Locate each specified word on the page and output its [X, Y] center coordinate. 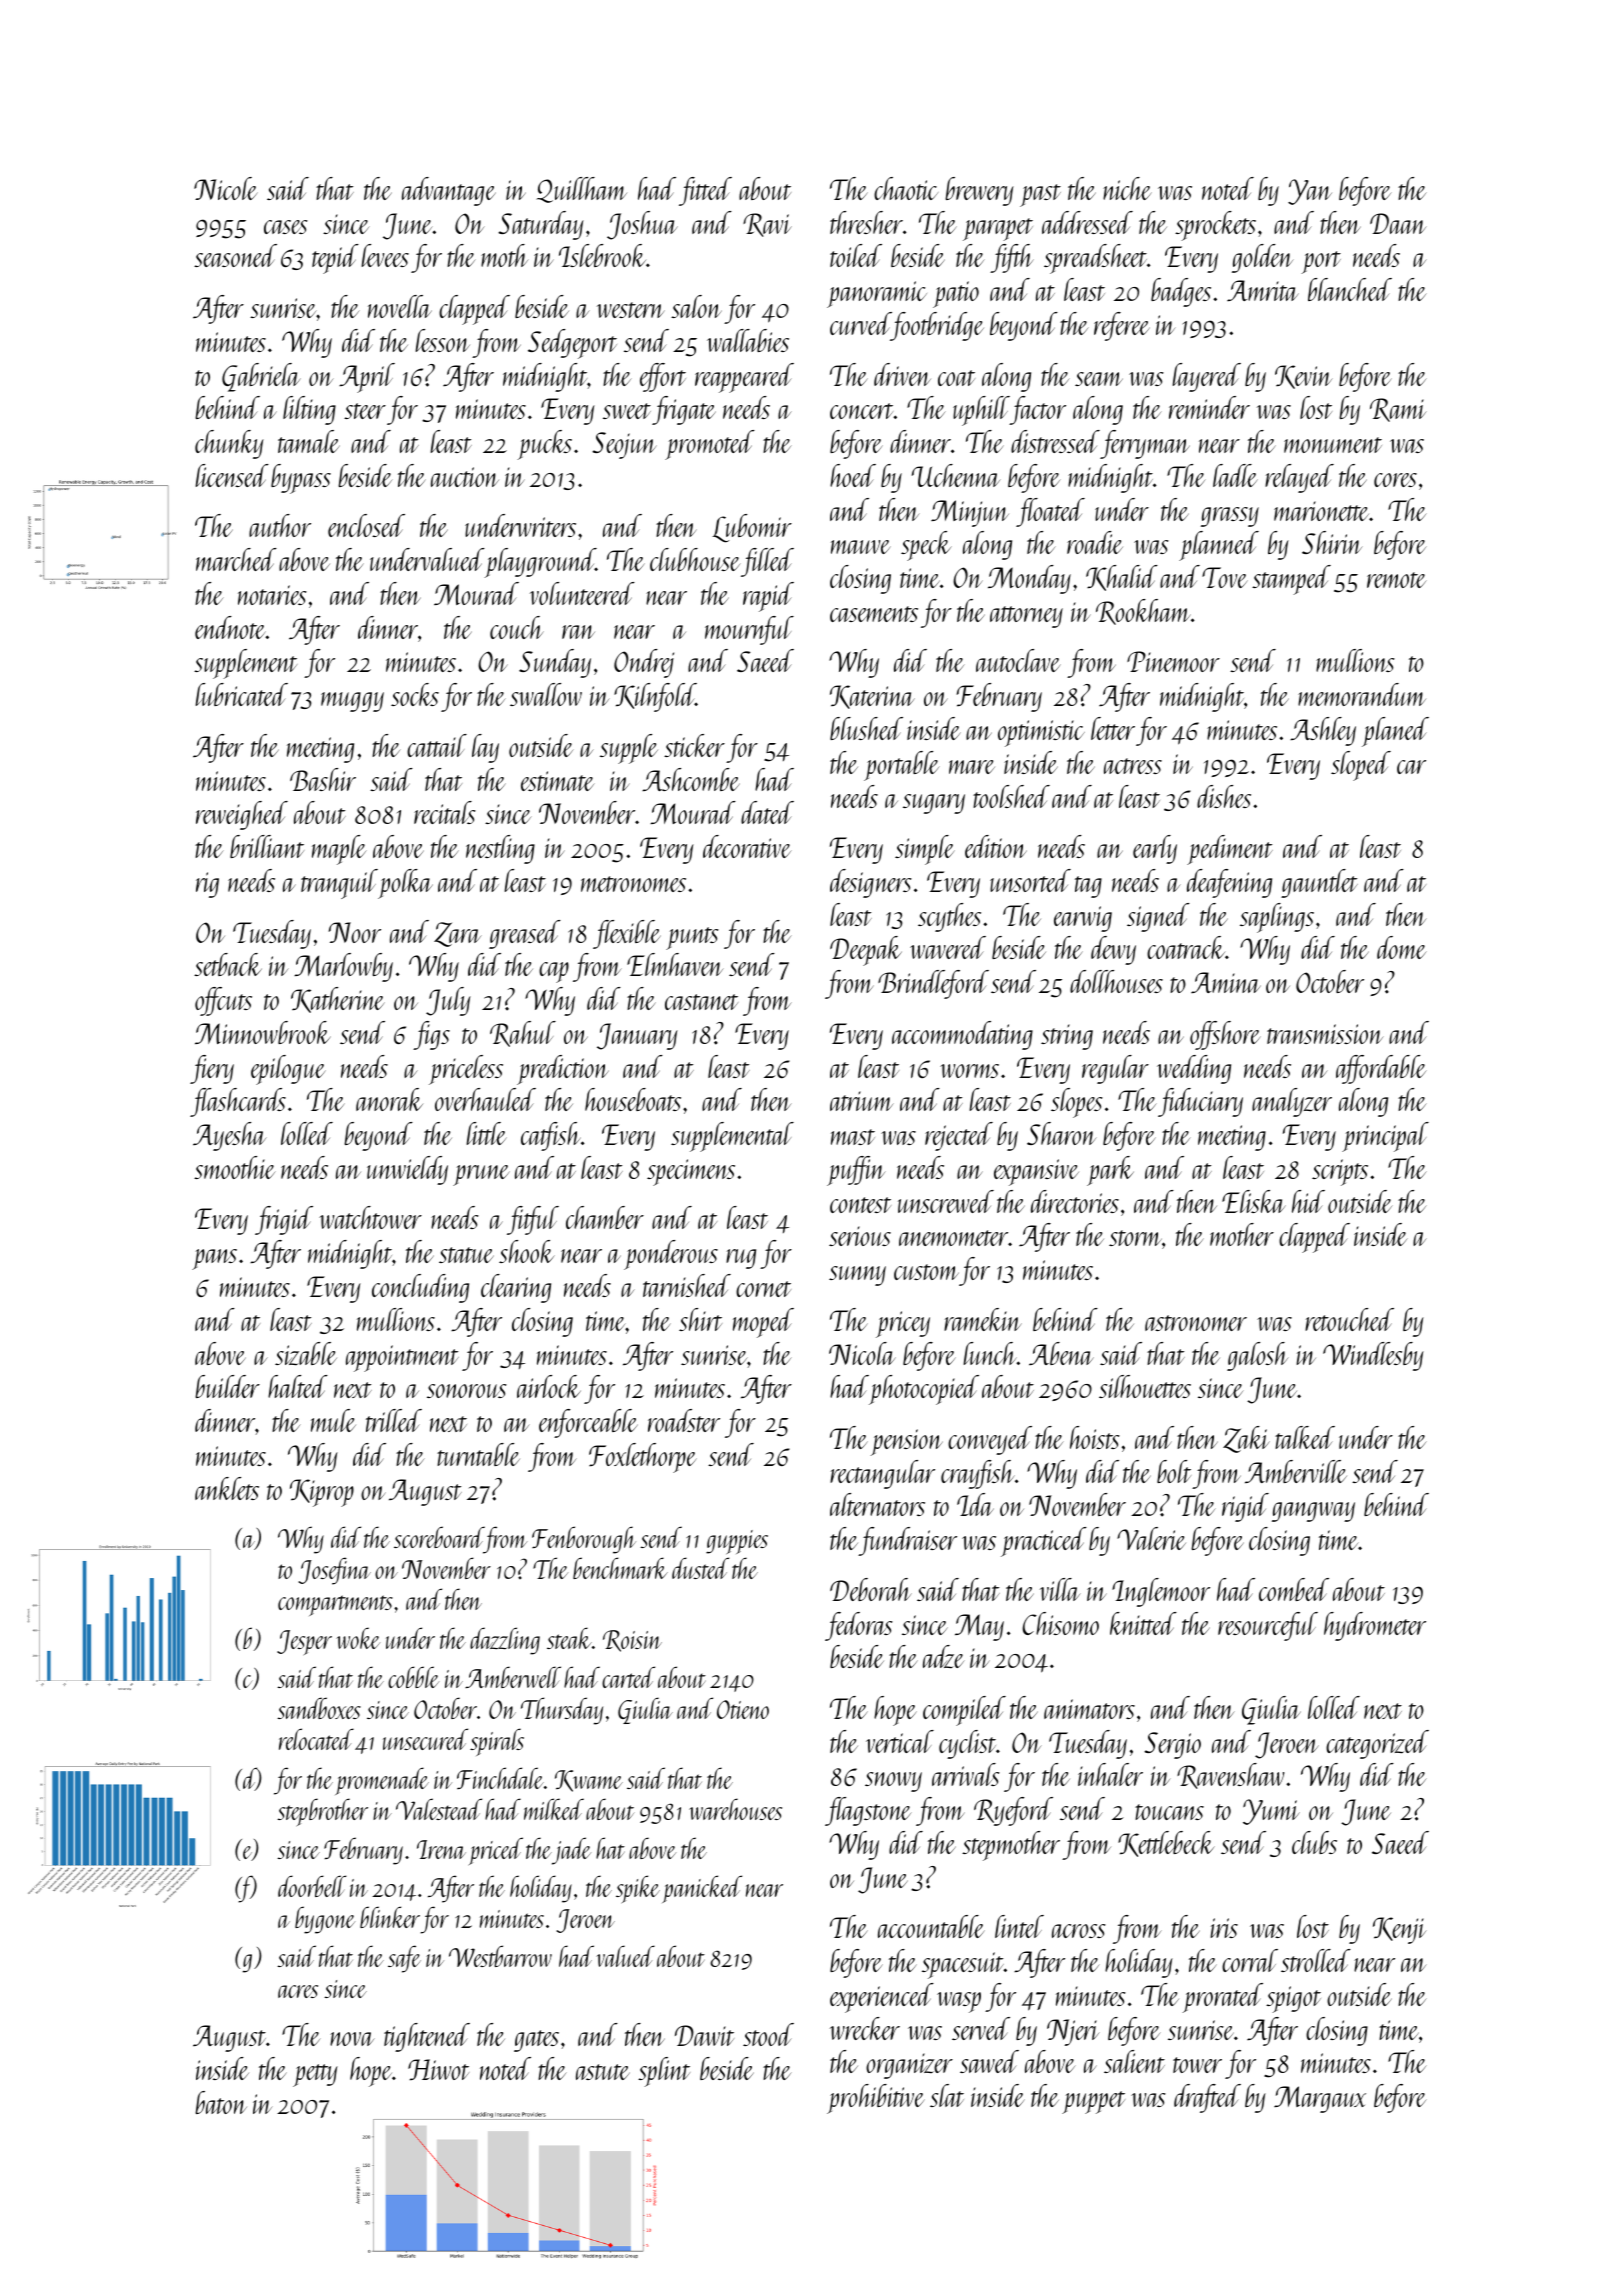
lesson [442, 340]
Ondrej [644, 663]
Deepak [866, 951]
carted [628, 1677]
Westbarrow [500, 1956]
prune [481, 1175]
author [280, 525]
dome [1401, 947]
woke [358, 1638]
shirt [700, 1319]
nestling [500, 849]
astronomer [1196, 1323]
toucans [1169, 1812]
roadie [1095, 542]
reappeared [744, 378]
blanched [1350, 289]
